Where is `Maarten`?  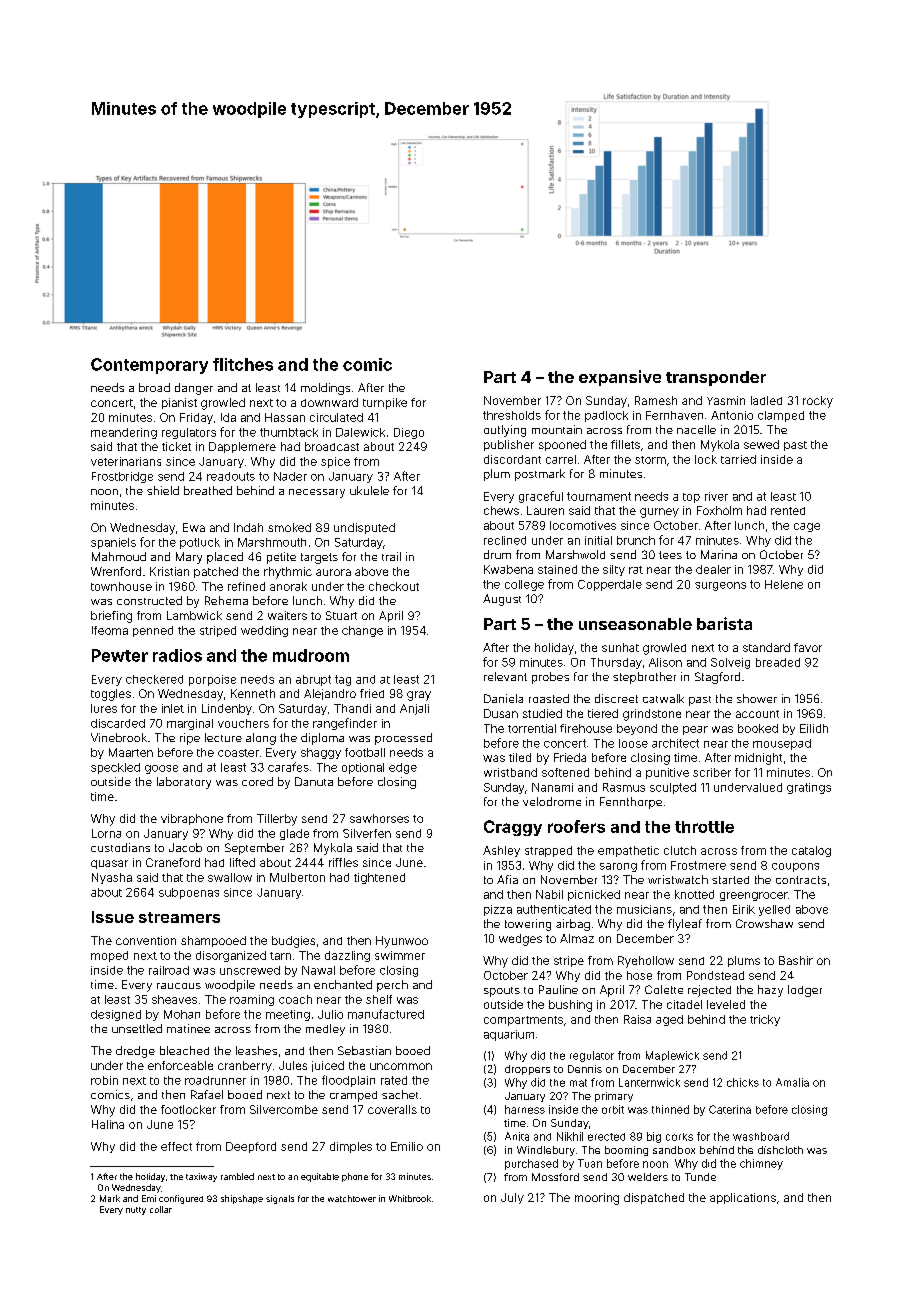 Maarten is located at coordinates (131, 752).
